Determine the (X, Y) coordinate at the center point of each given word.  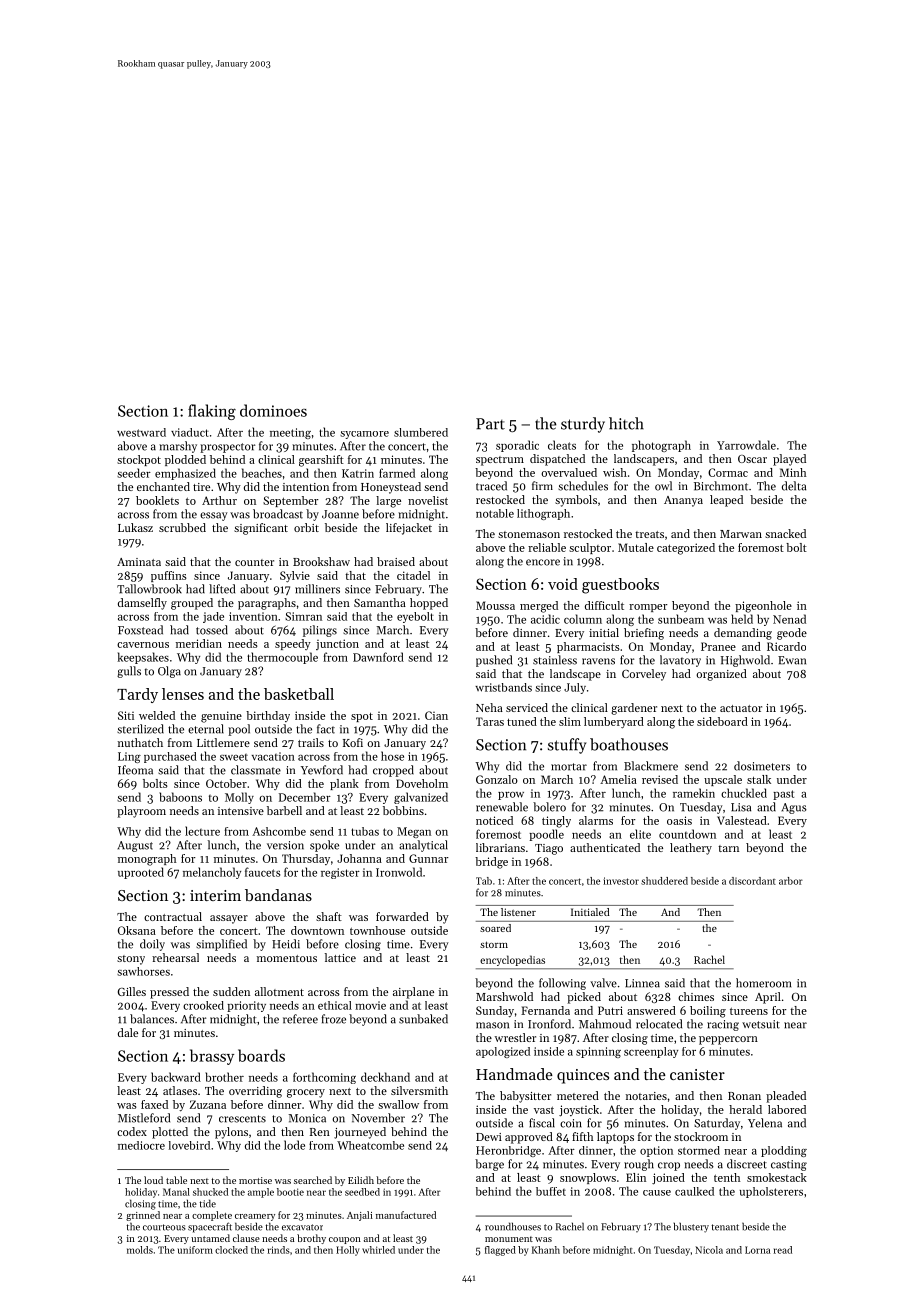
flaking (212, 412)
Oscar (752, 459)
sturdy (583, 425)
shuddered (664, 881)
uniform (195, 1250)
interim (215, 895)
